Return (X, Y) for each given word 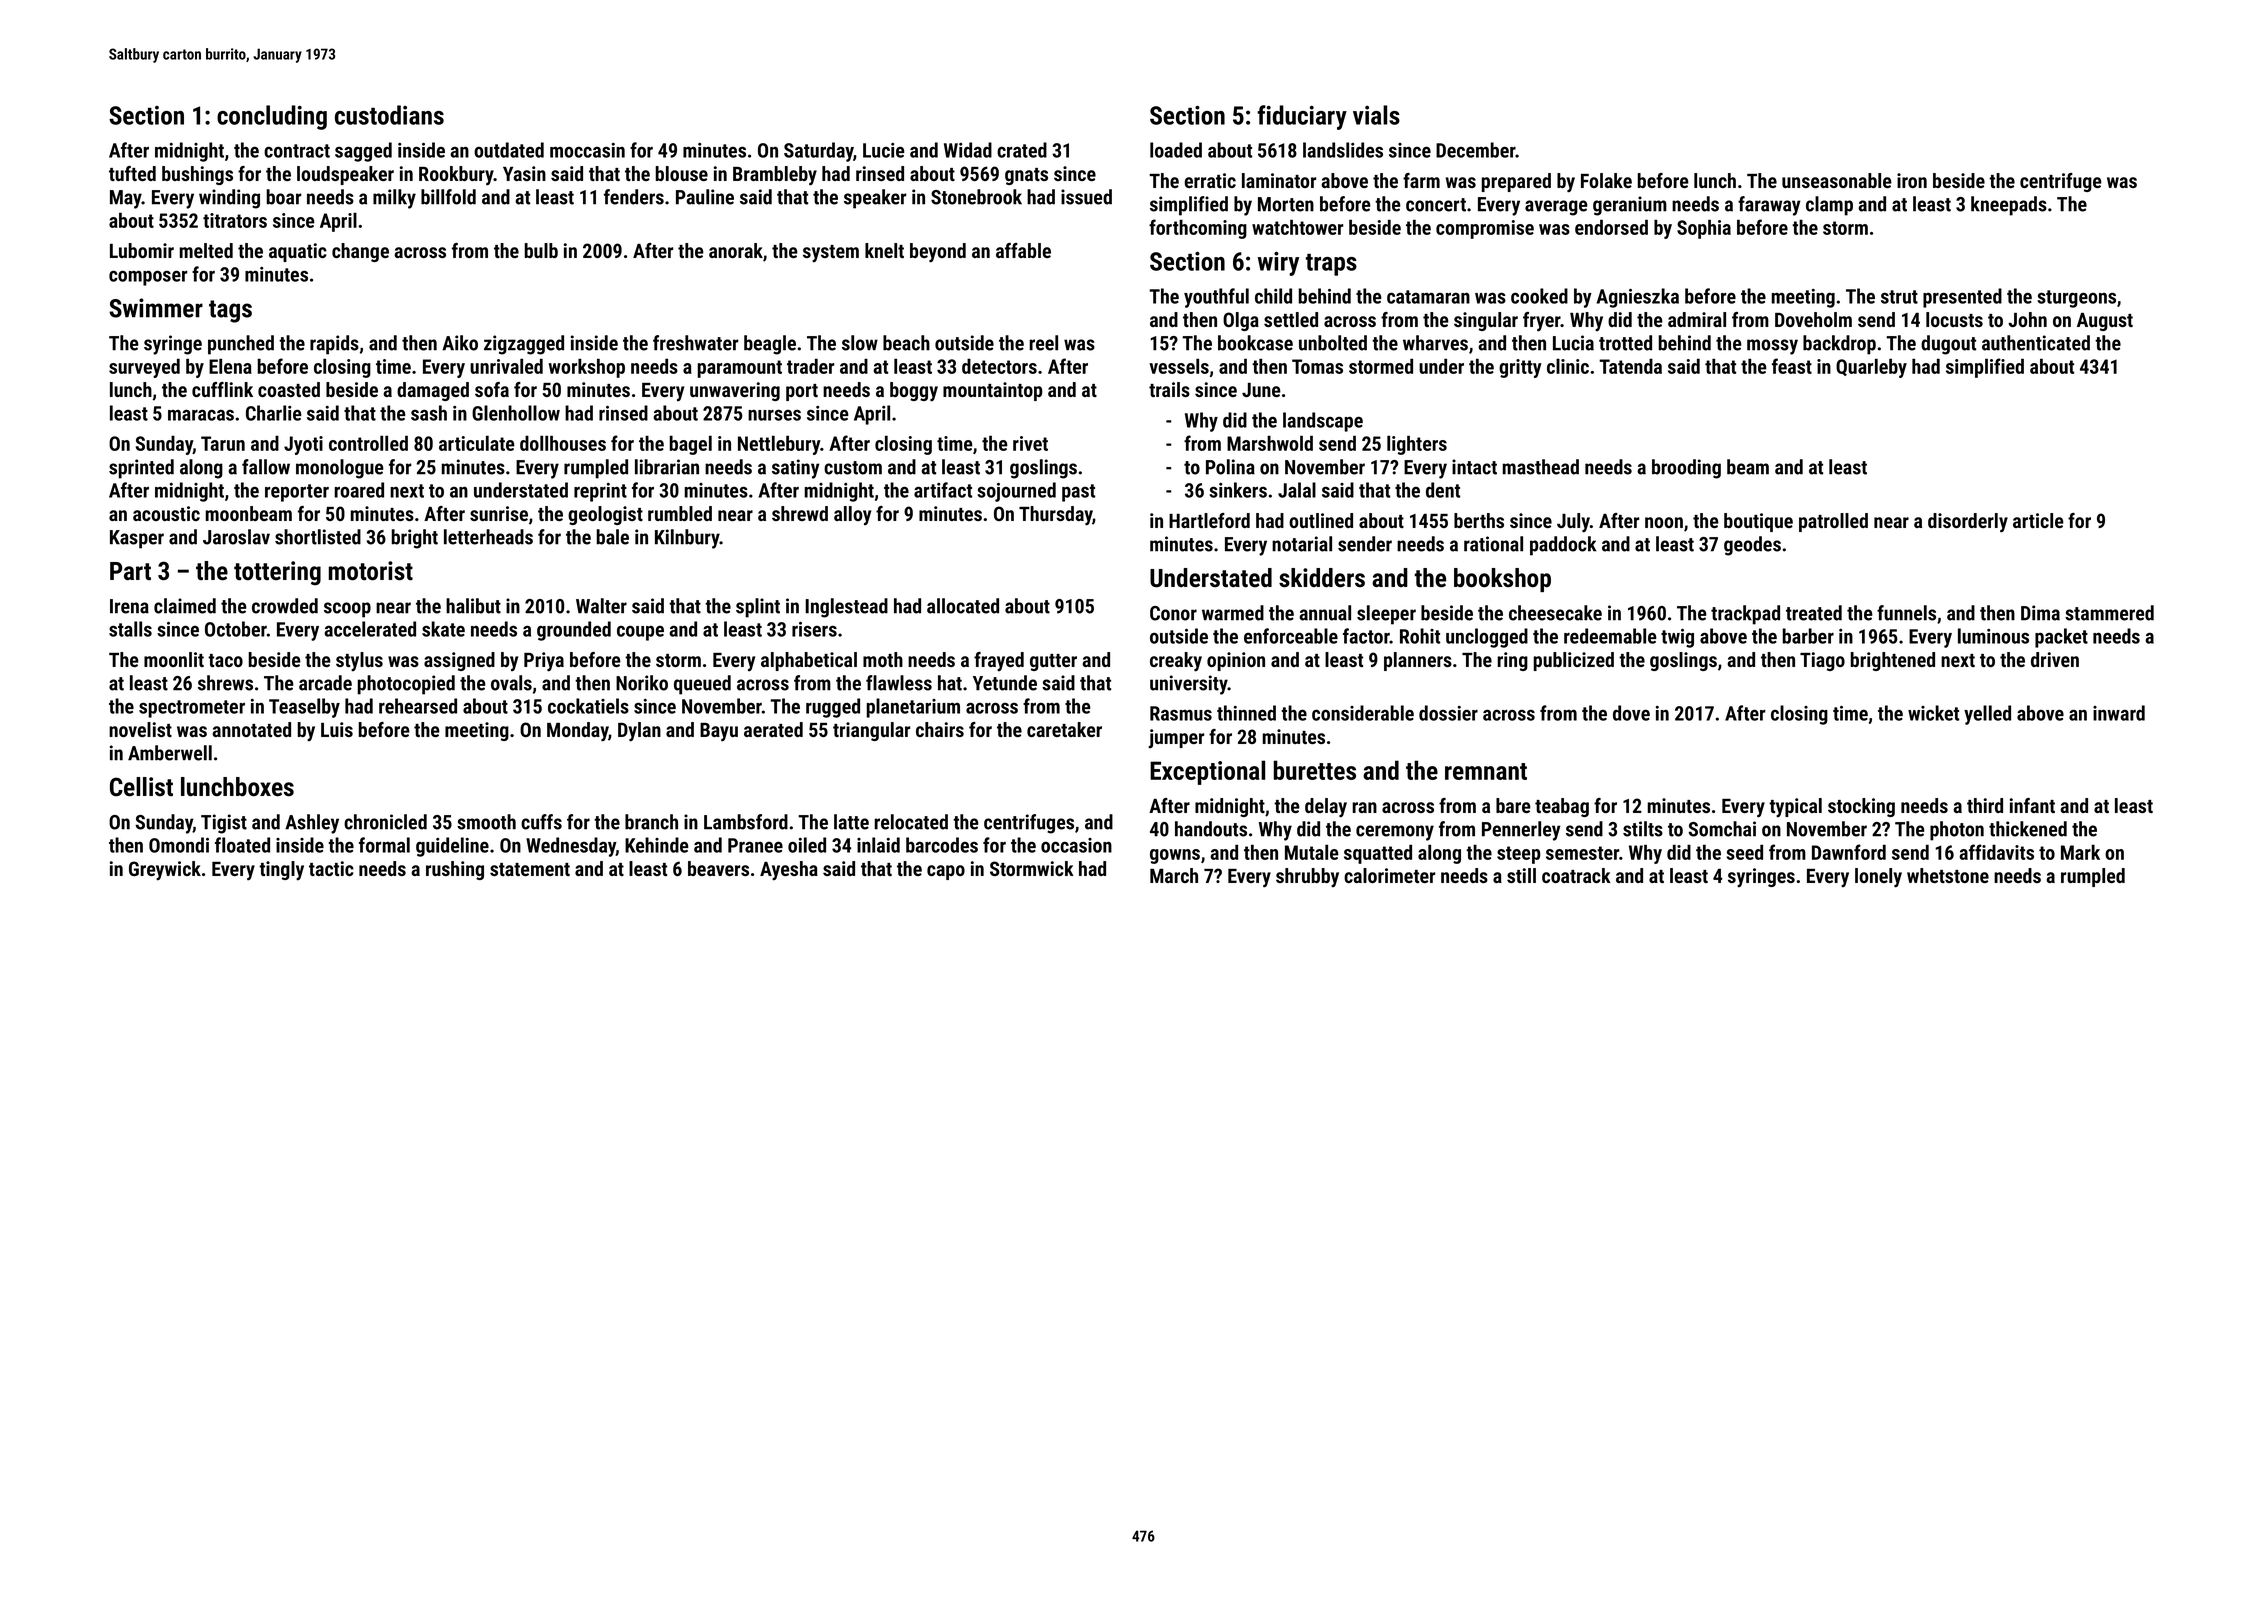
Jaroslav (236, 537)
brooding (1686, 469)
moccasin (587, 150)
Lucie (883, 150)
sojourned (1016, 492)
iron (1912, 180)
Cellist (141, 787)
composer (148, 278)
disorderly (1968, 523)
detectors (999, 366)
